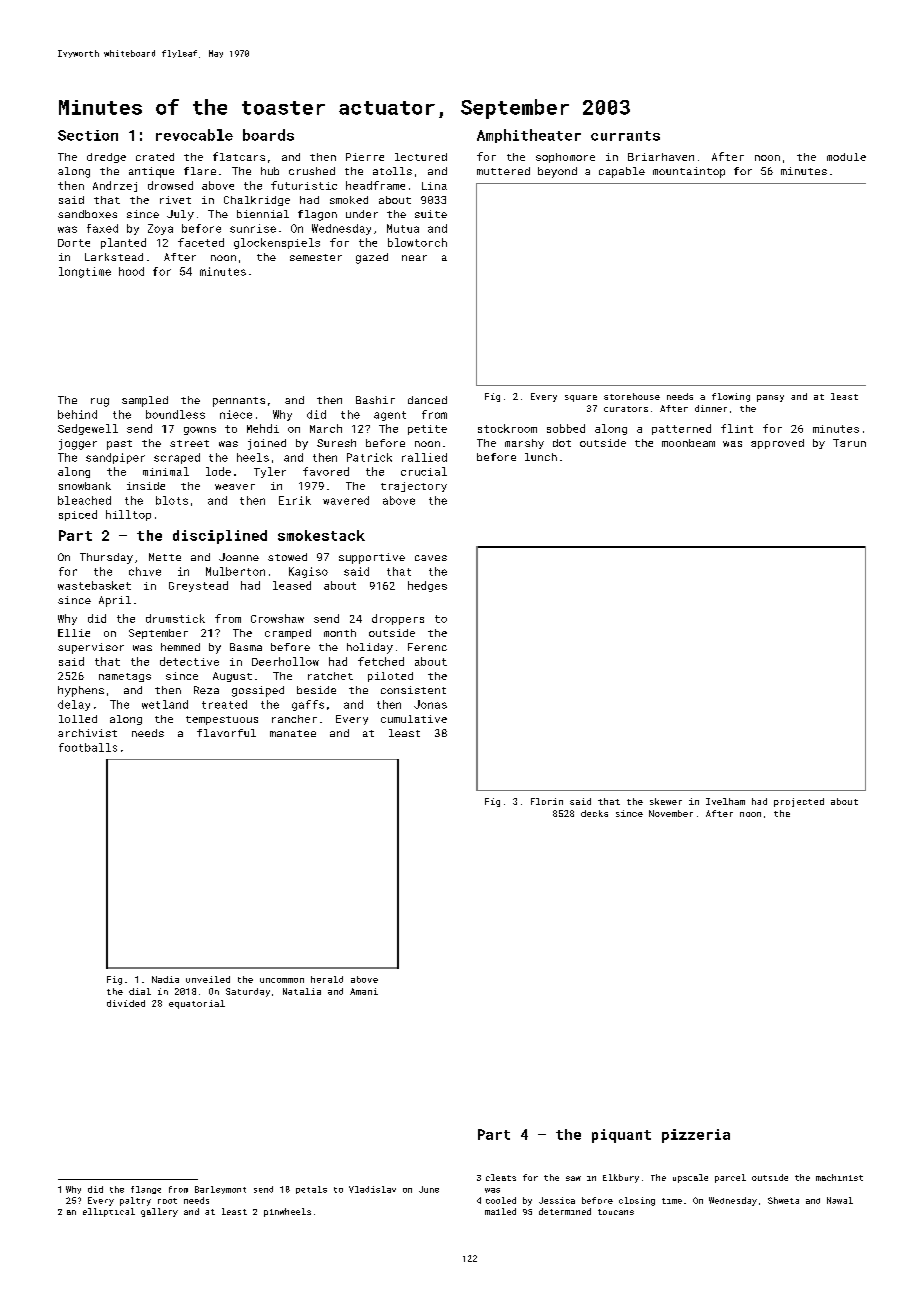  Describe the element at coordinates (632, 396) in the image. I see `storehouse` at that location.
